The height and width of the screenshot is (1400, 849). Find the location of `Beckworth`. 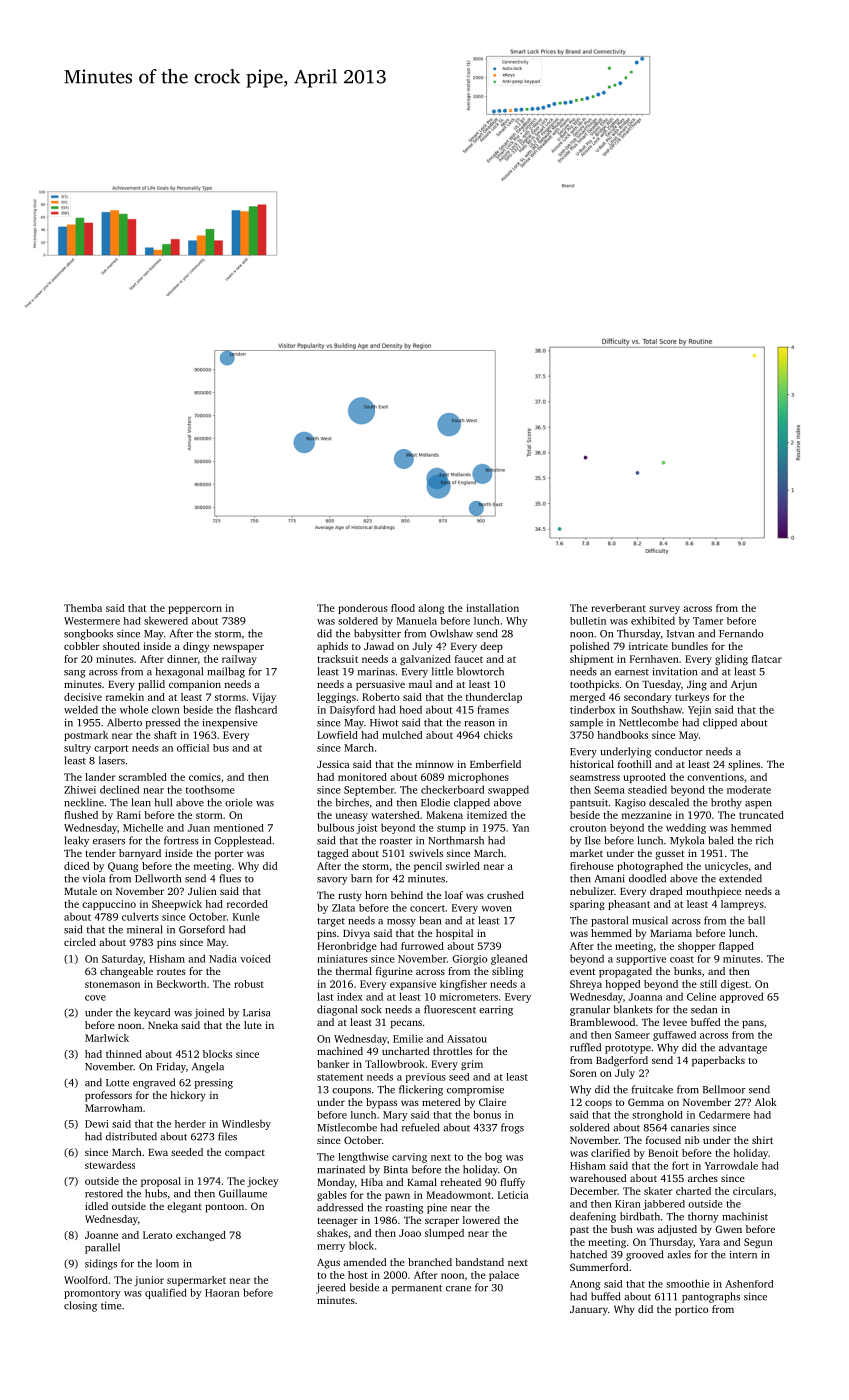

Beckworth is located at coordinates (181, 984).
